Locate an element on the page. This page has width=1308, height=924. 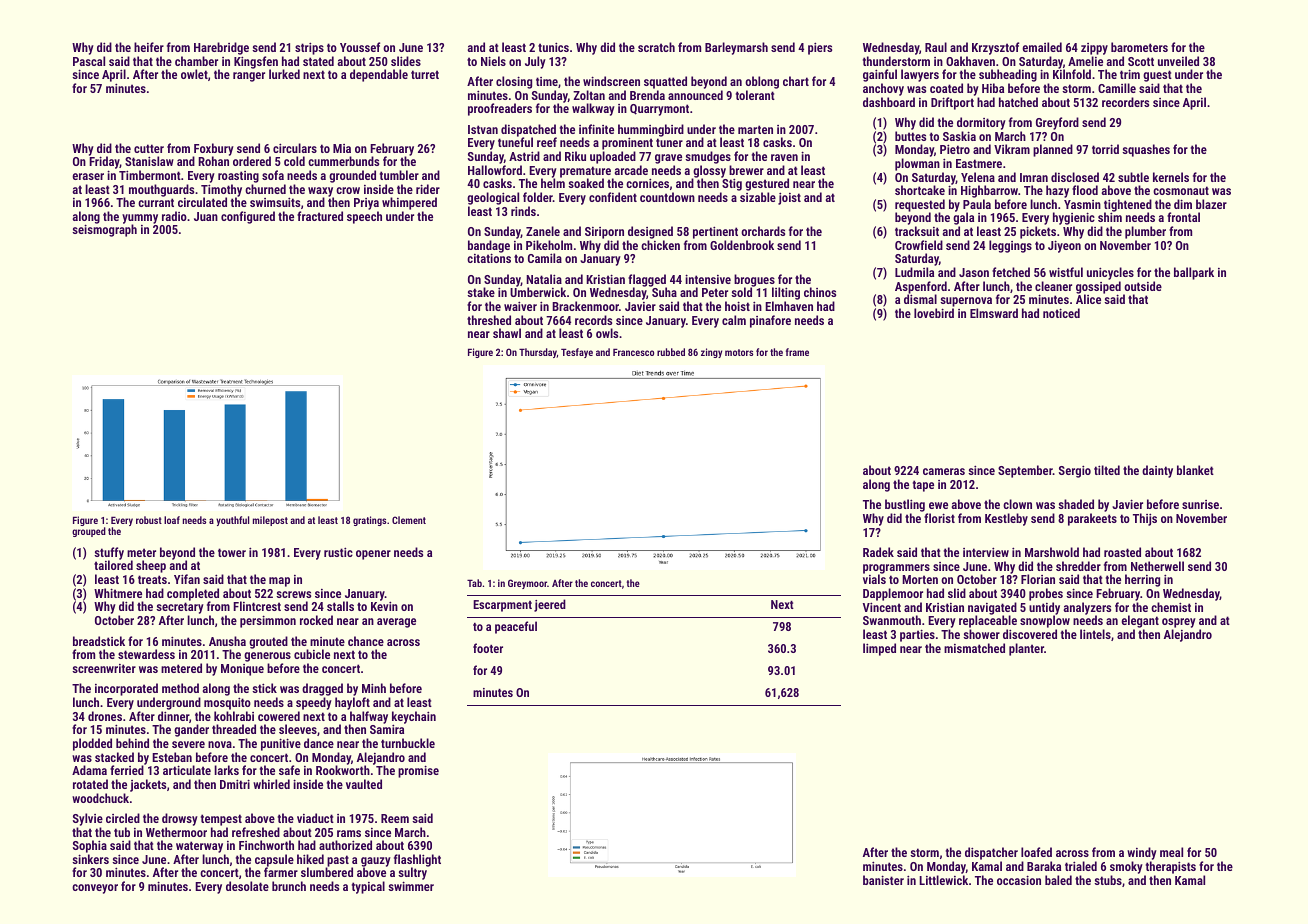
blazer is located at coordinates (1211, 204).
